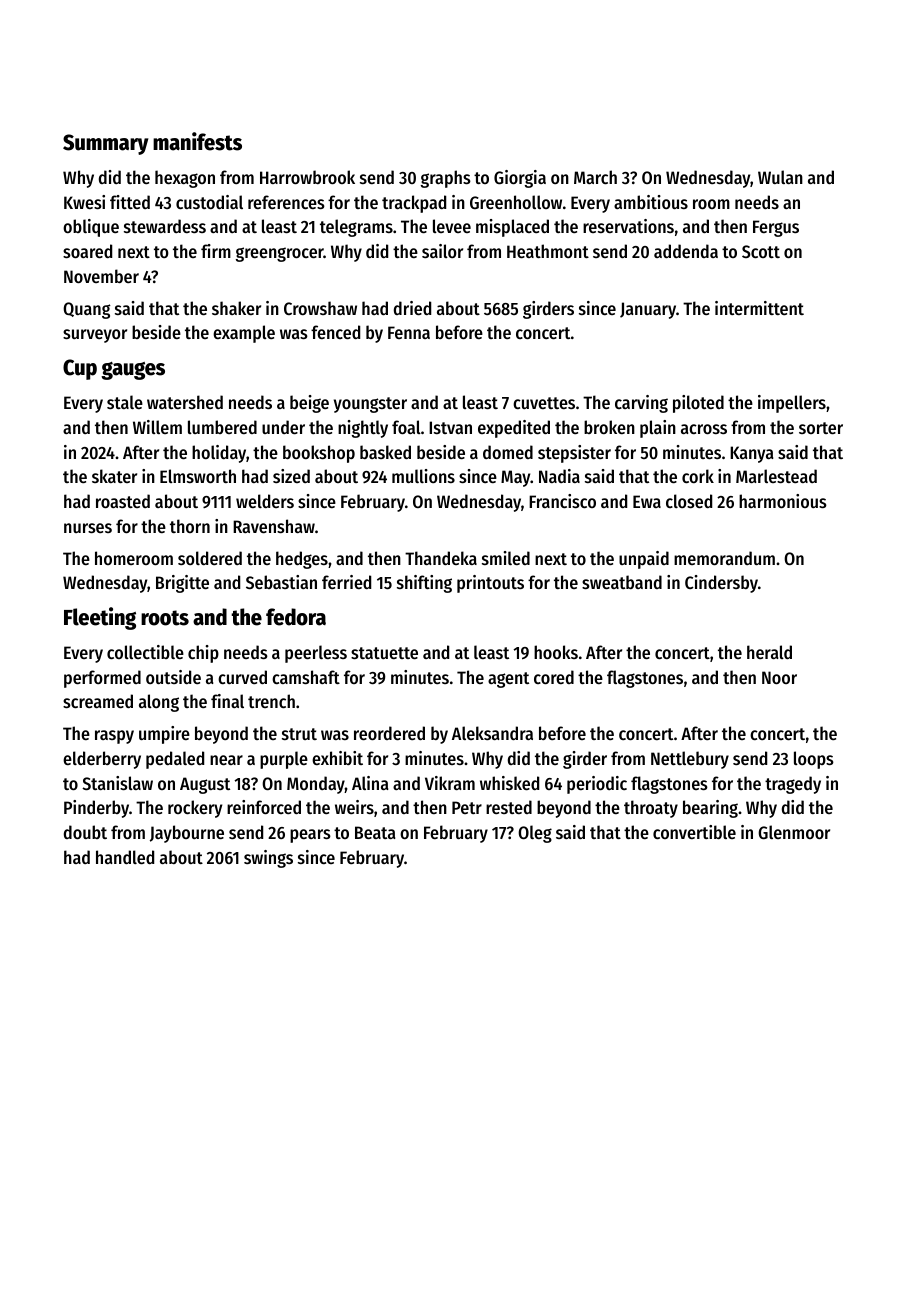 Image resolution: width=908 pixels, height=1316 pixels. What do you see at coordinates (125, 857) in the image?
I see `handled` at bounding box center [125, 857].
